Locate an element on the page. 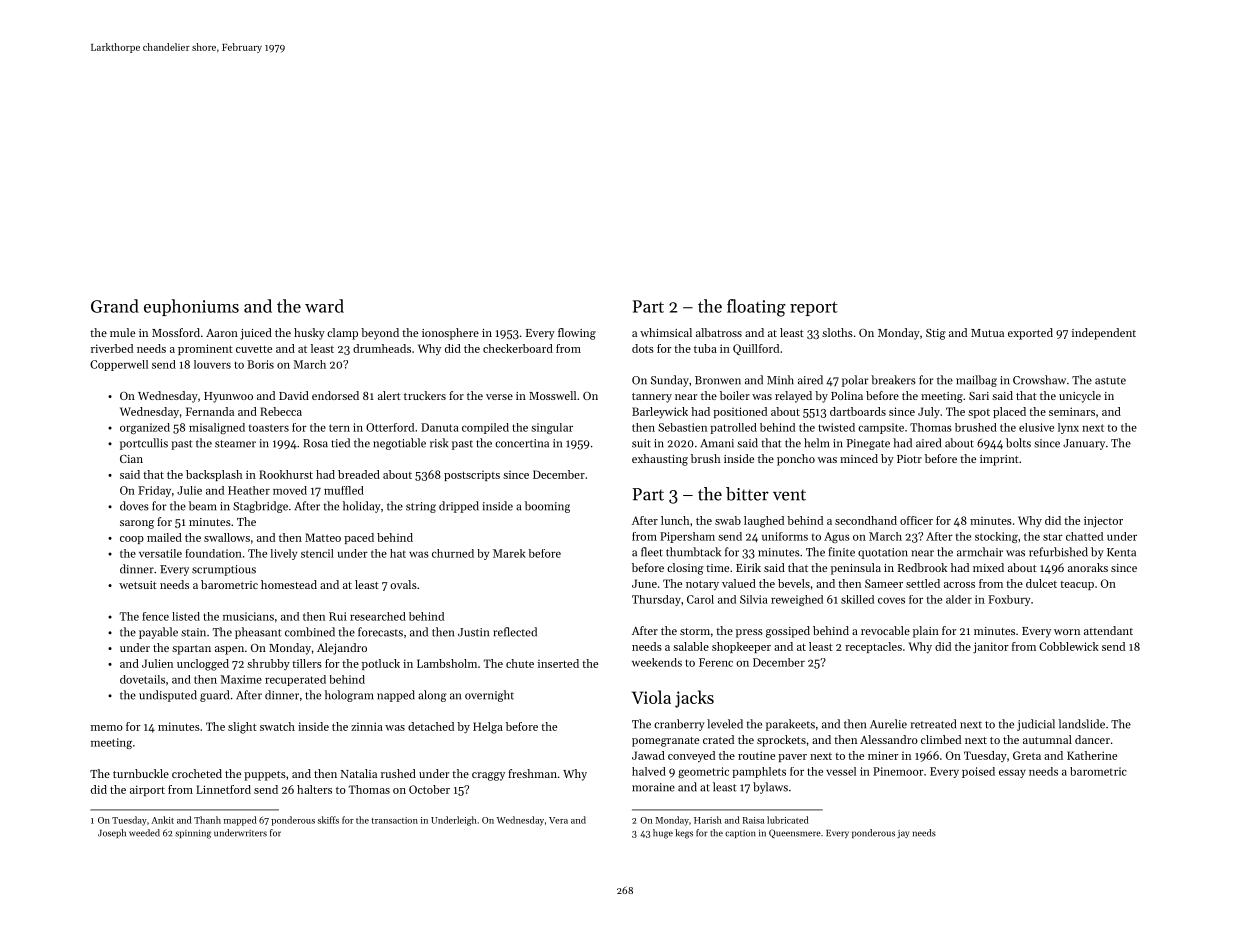 This document has height=952, width=1233. independent is located at coordinates (1104, 334).
